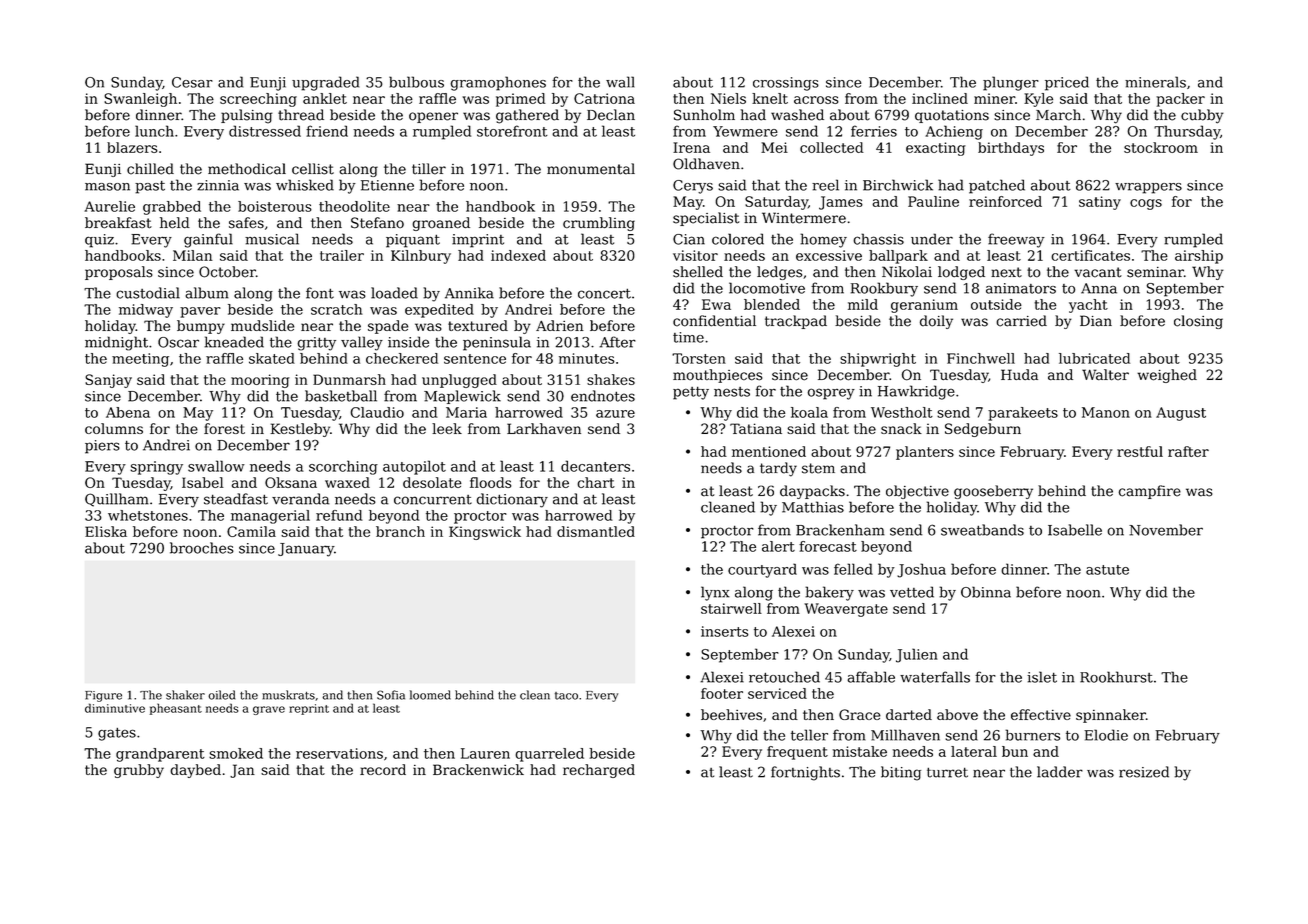  I want to click on Cesar, so click(192, 82).
